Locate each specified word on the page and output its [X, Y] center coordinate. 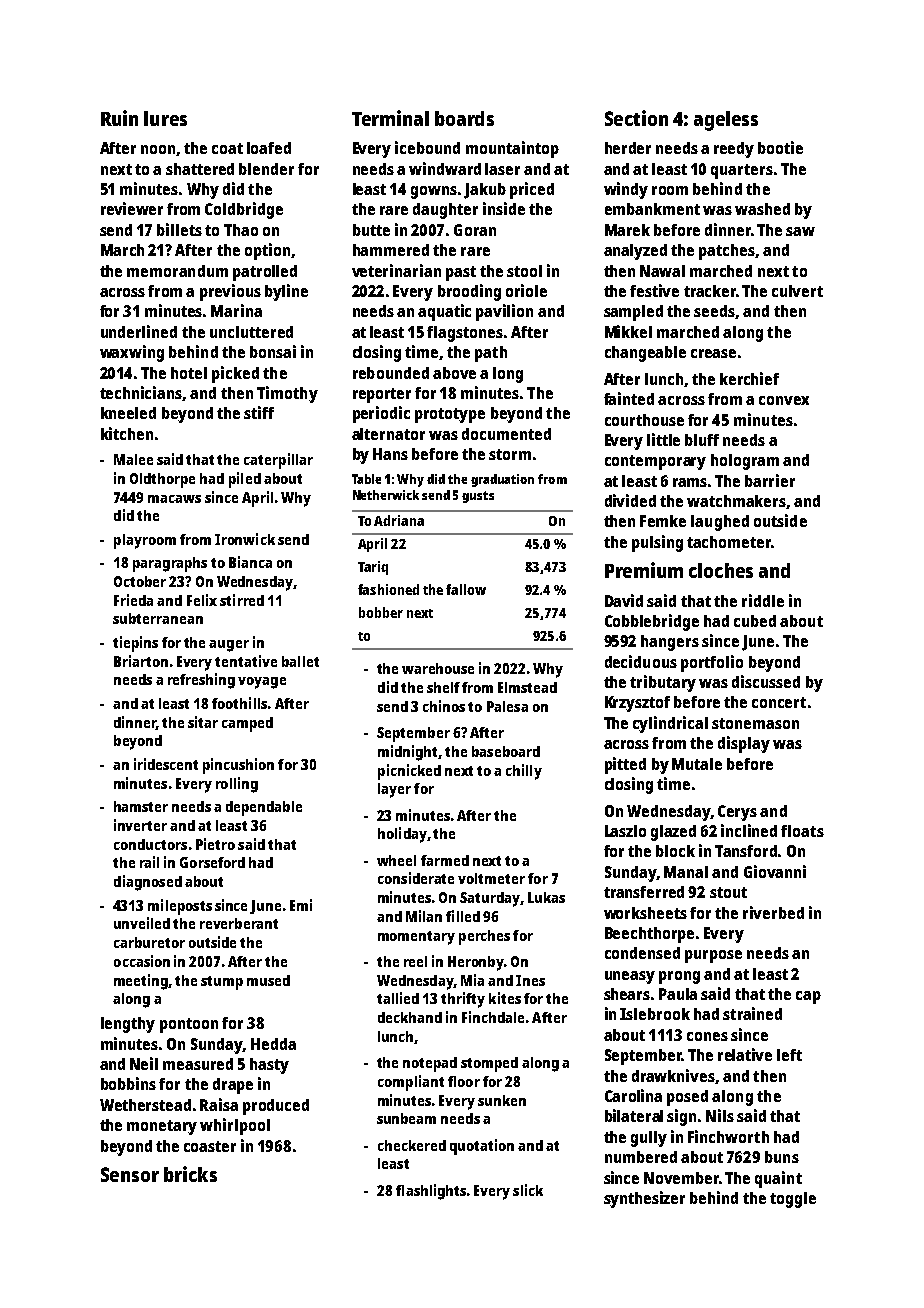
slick [528, 1190]
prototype [450, 415]
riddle [763, 600]
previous [230, 292]
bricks [190, 1174]
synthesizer [644, 1199]
